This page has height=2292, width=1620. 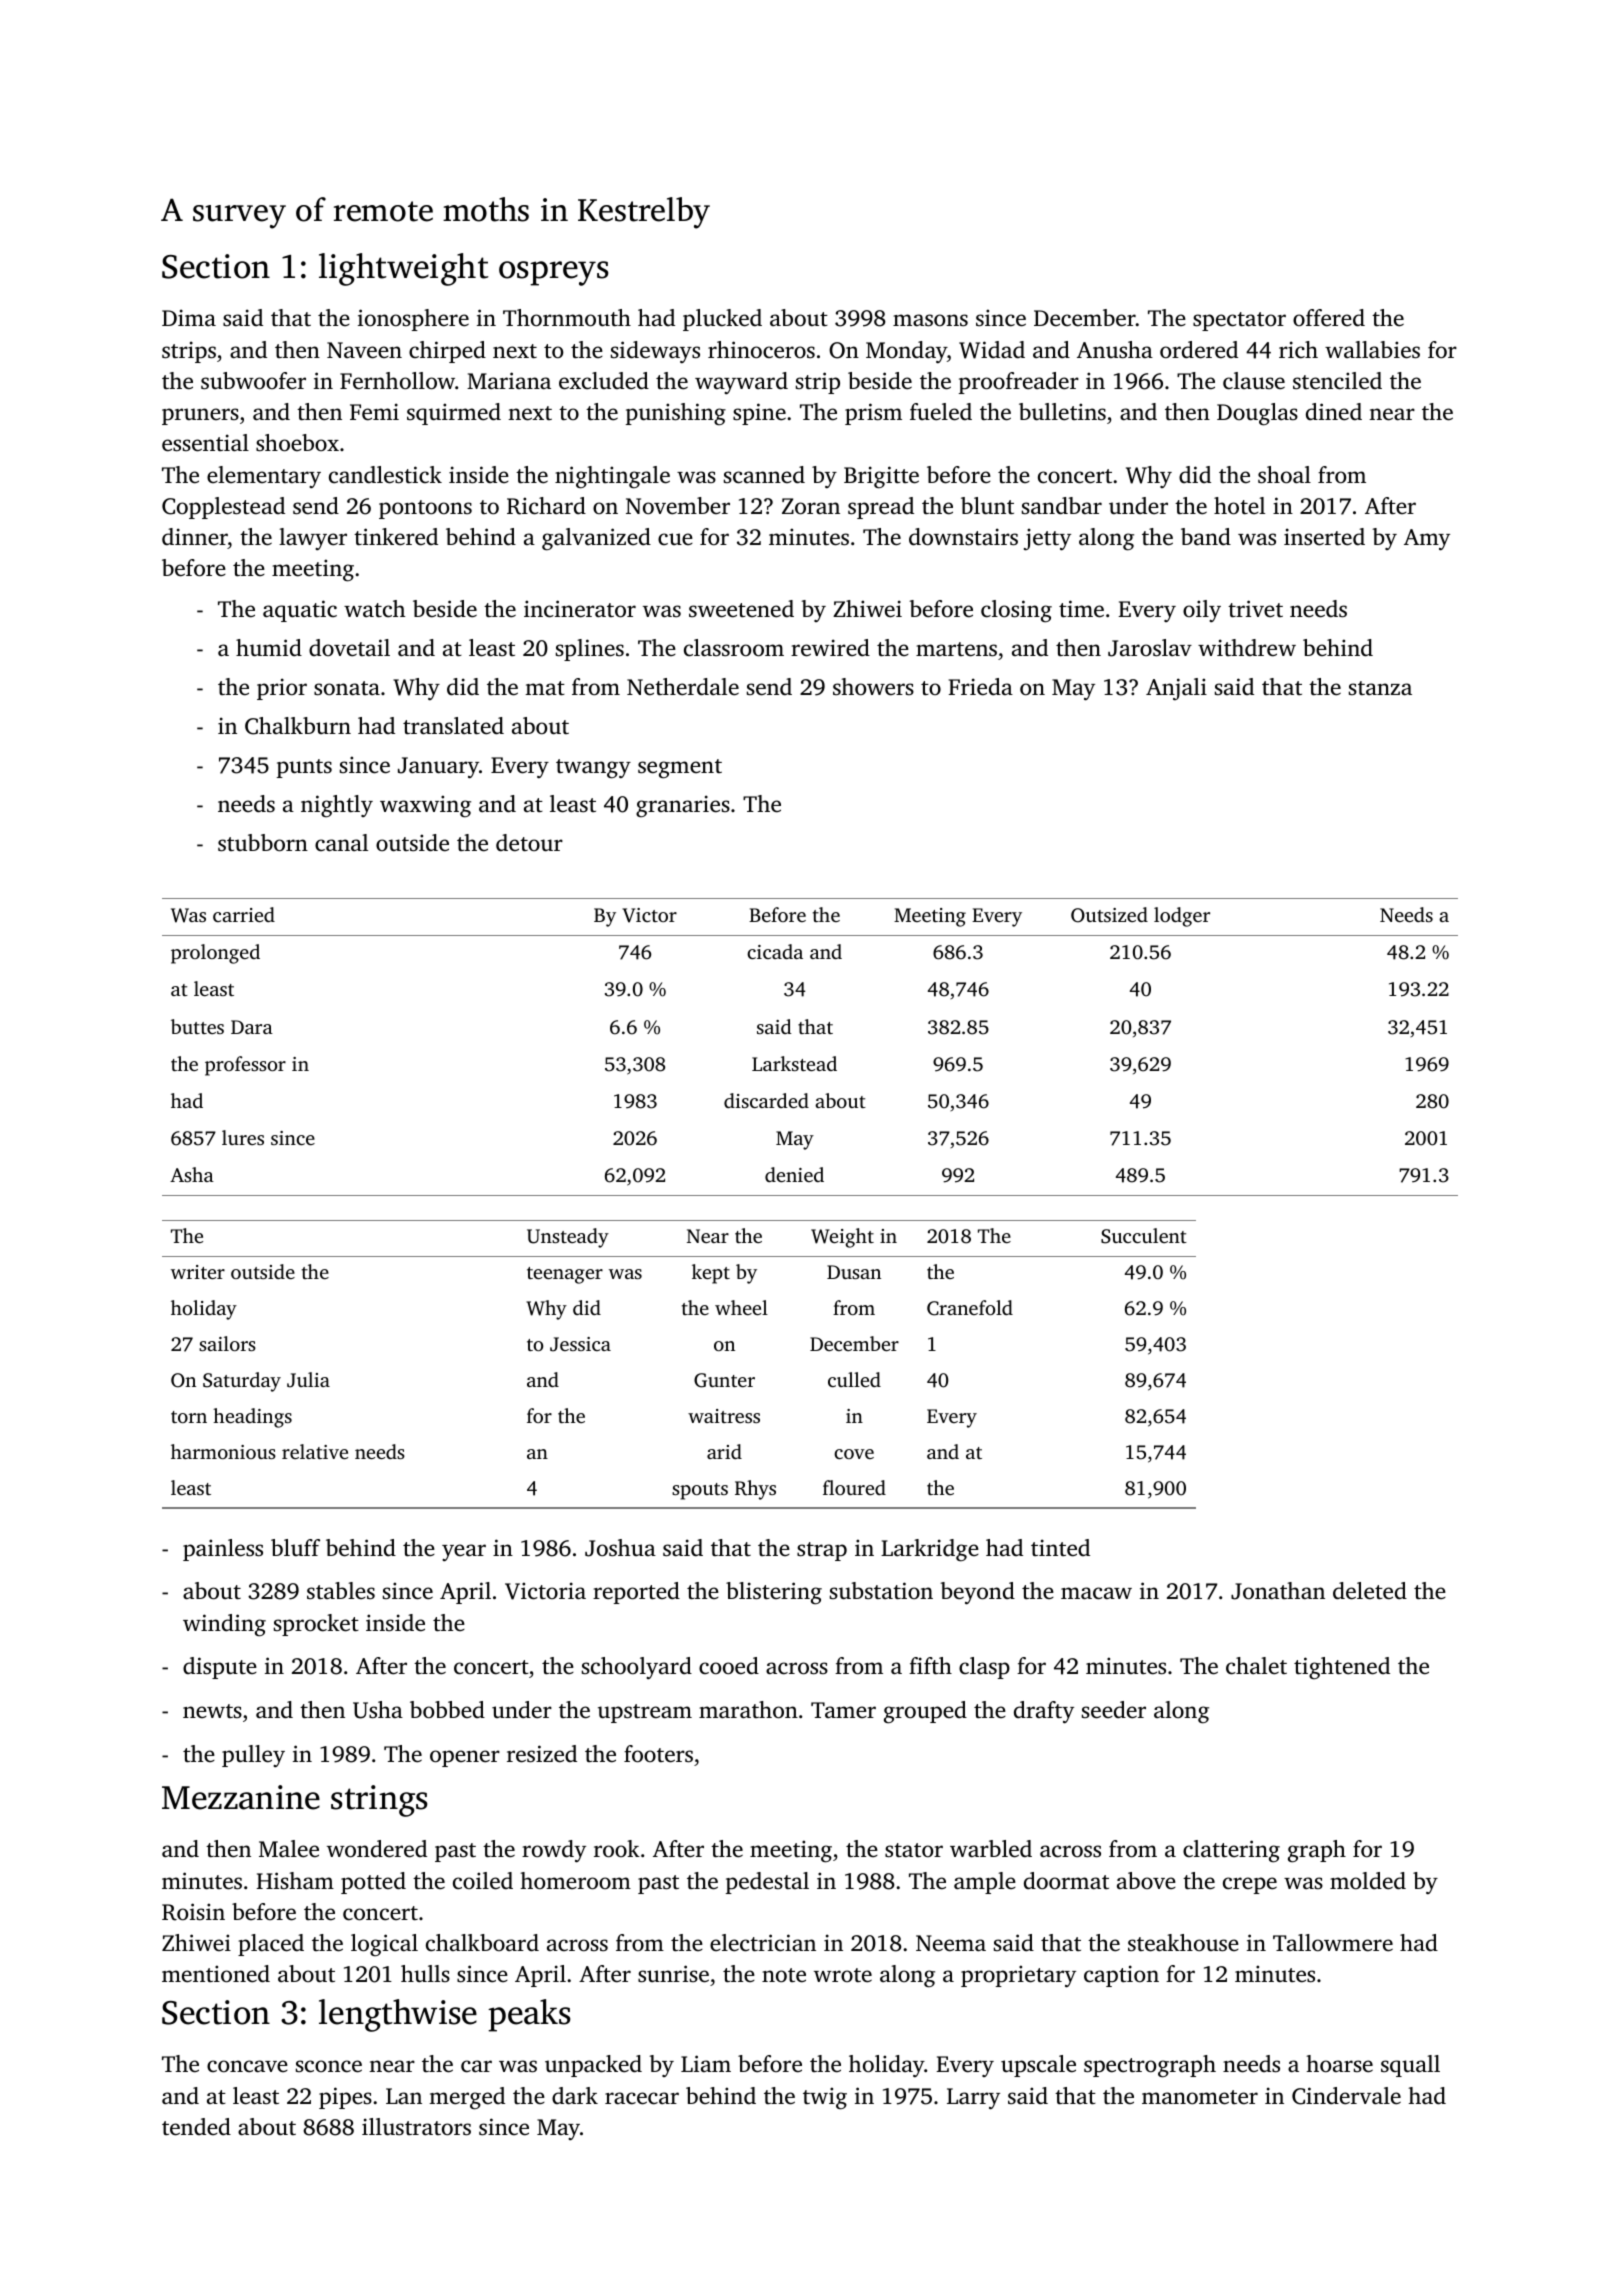 What do you see at coordinates (315, 1451) in the page?
I see `relative` at bounding box center [315, 1451].
